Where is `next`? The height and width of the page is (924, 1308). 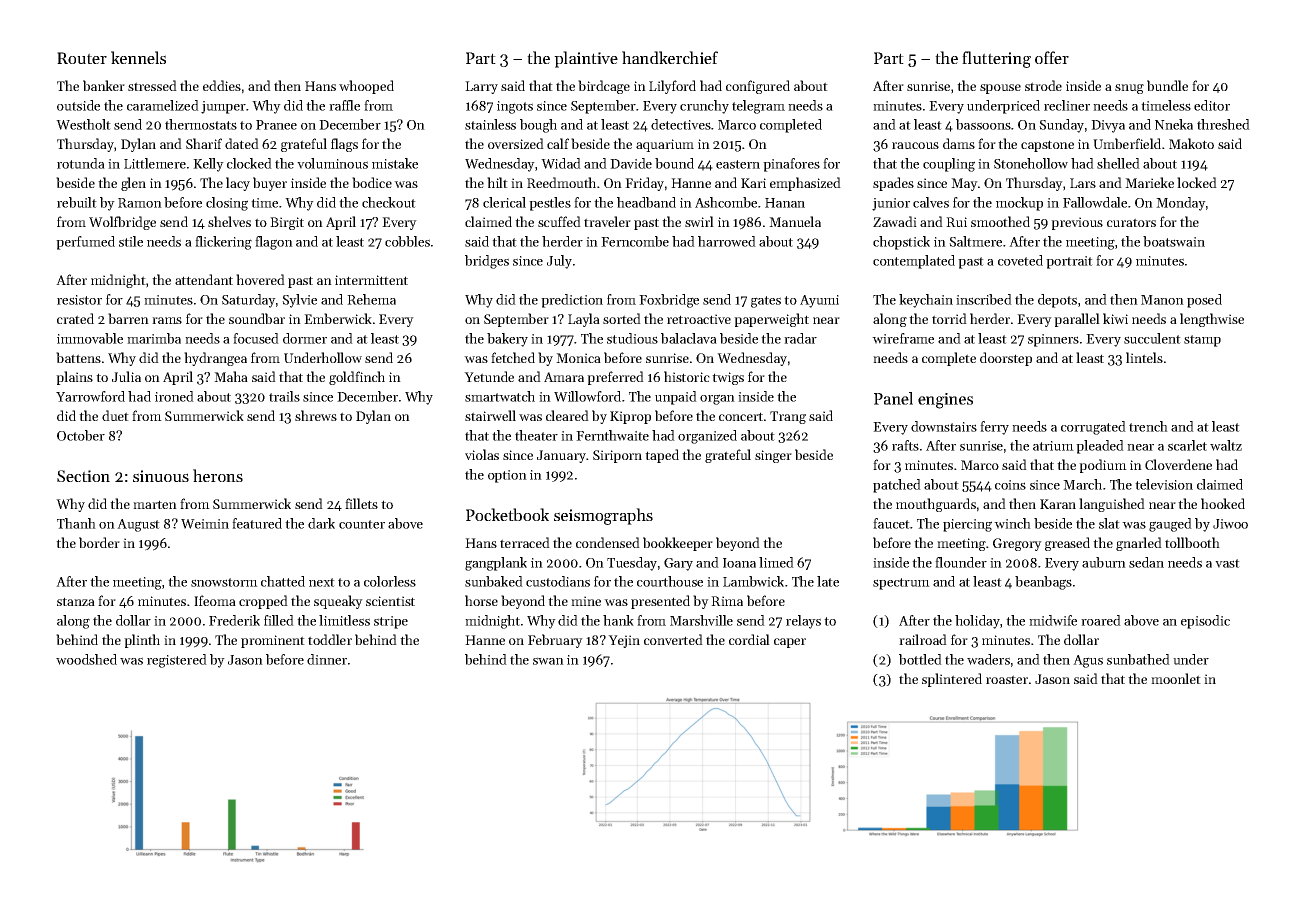 next is located at coordinates (322, 582).
